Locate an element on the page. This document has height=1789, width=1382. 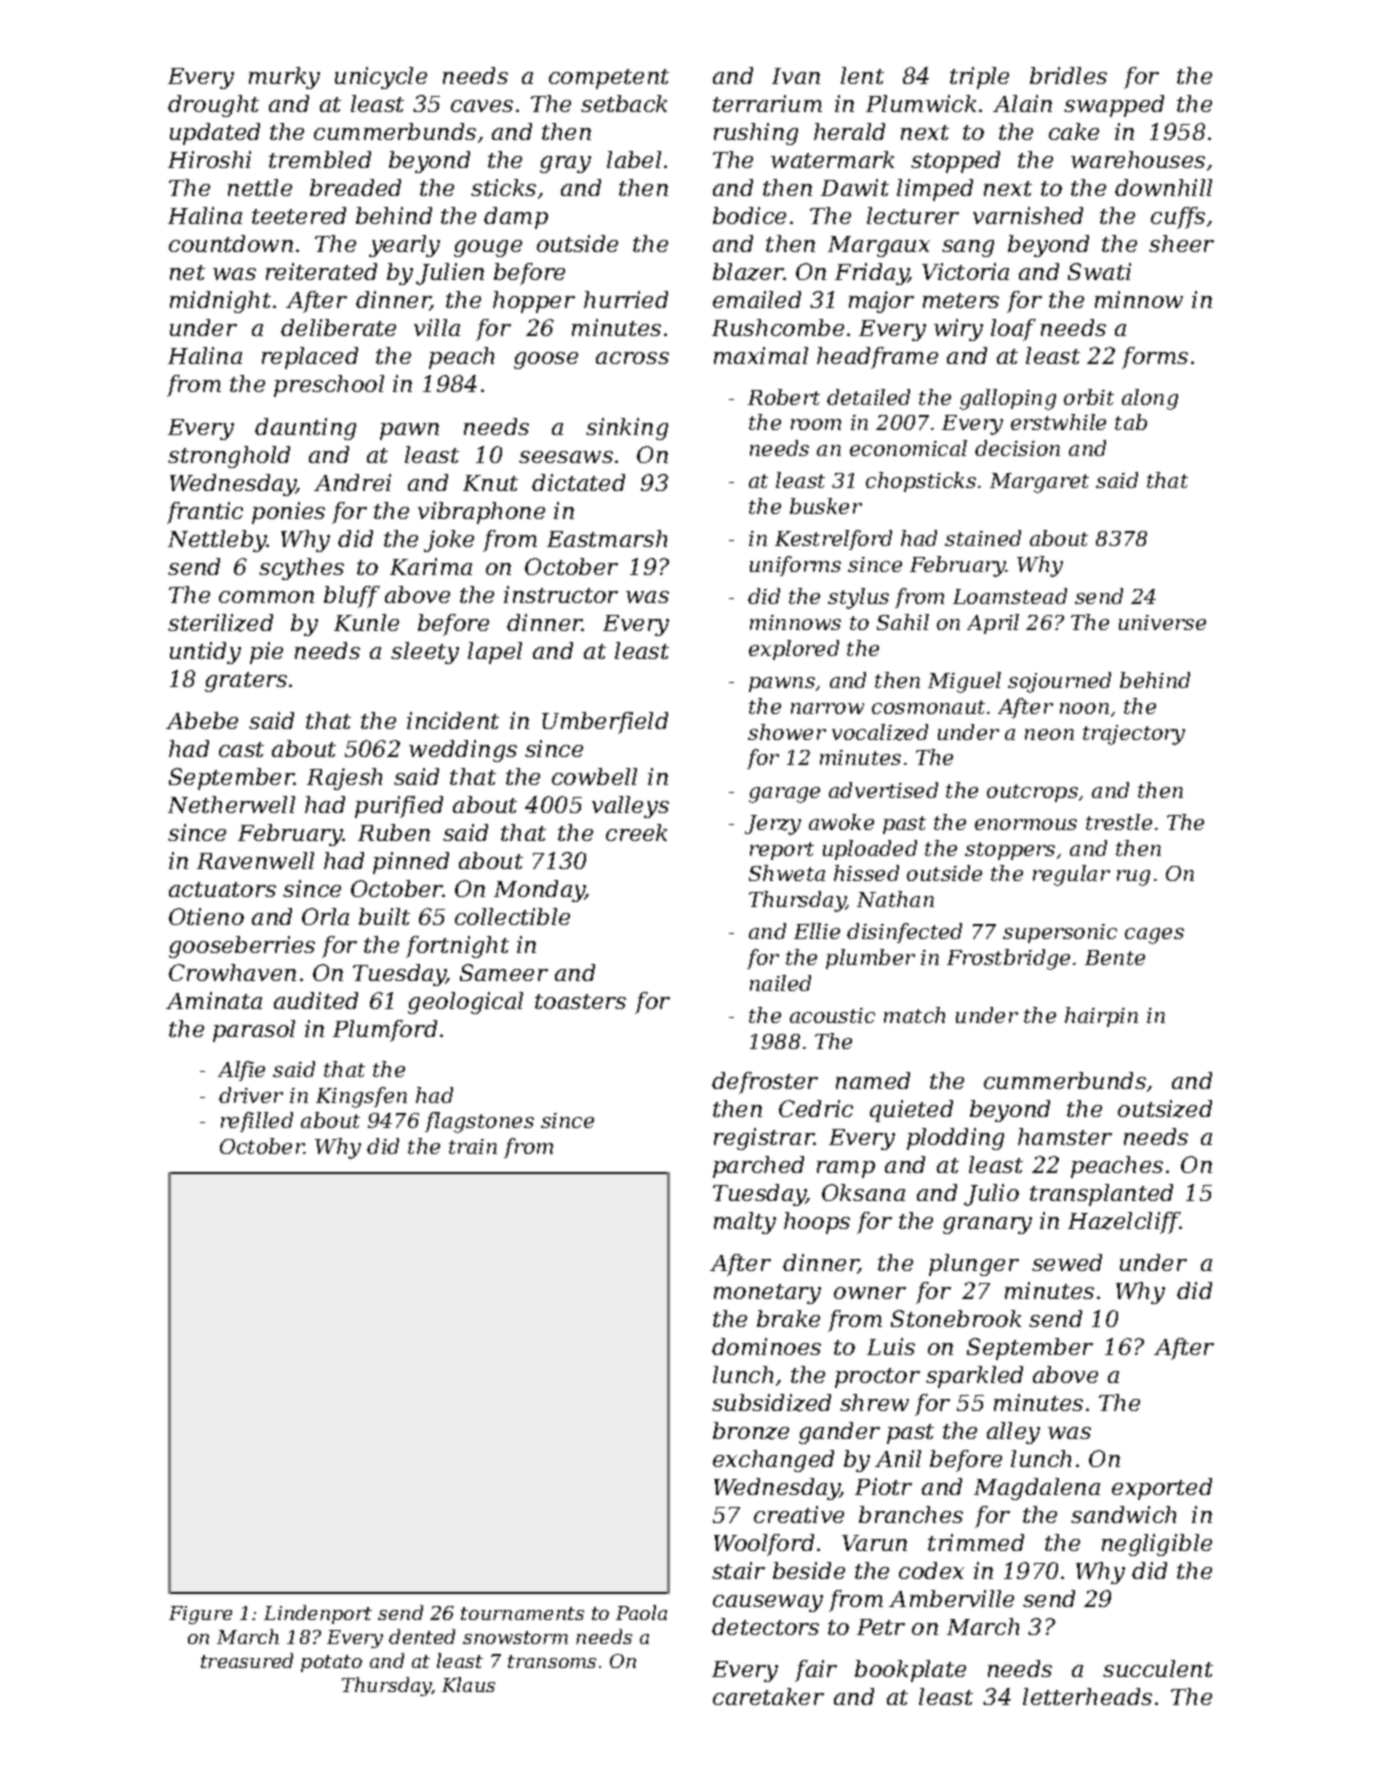
across is located at coordinates (632, 358).
